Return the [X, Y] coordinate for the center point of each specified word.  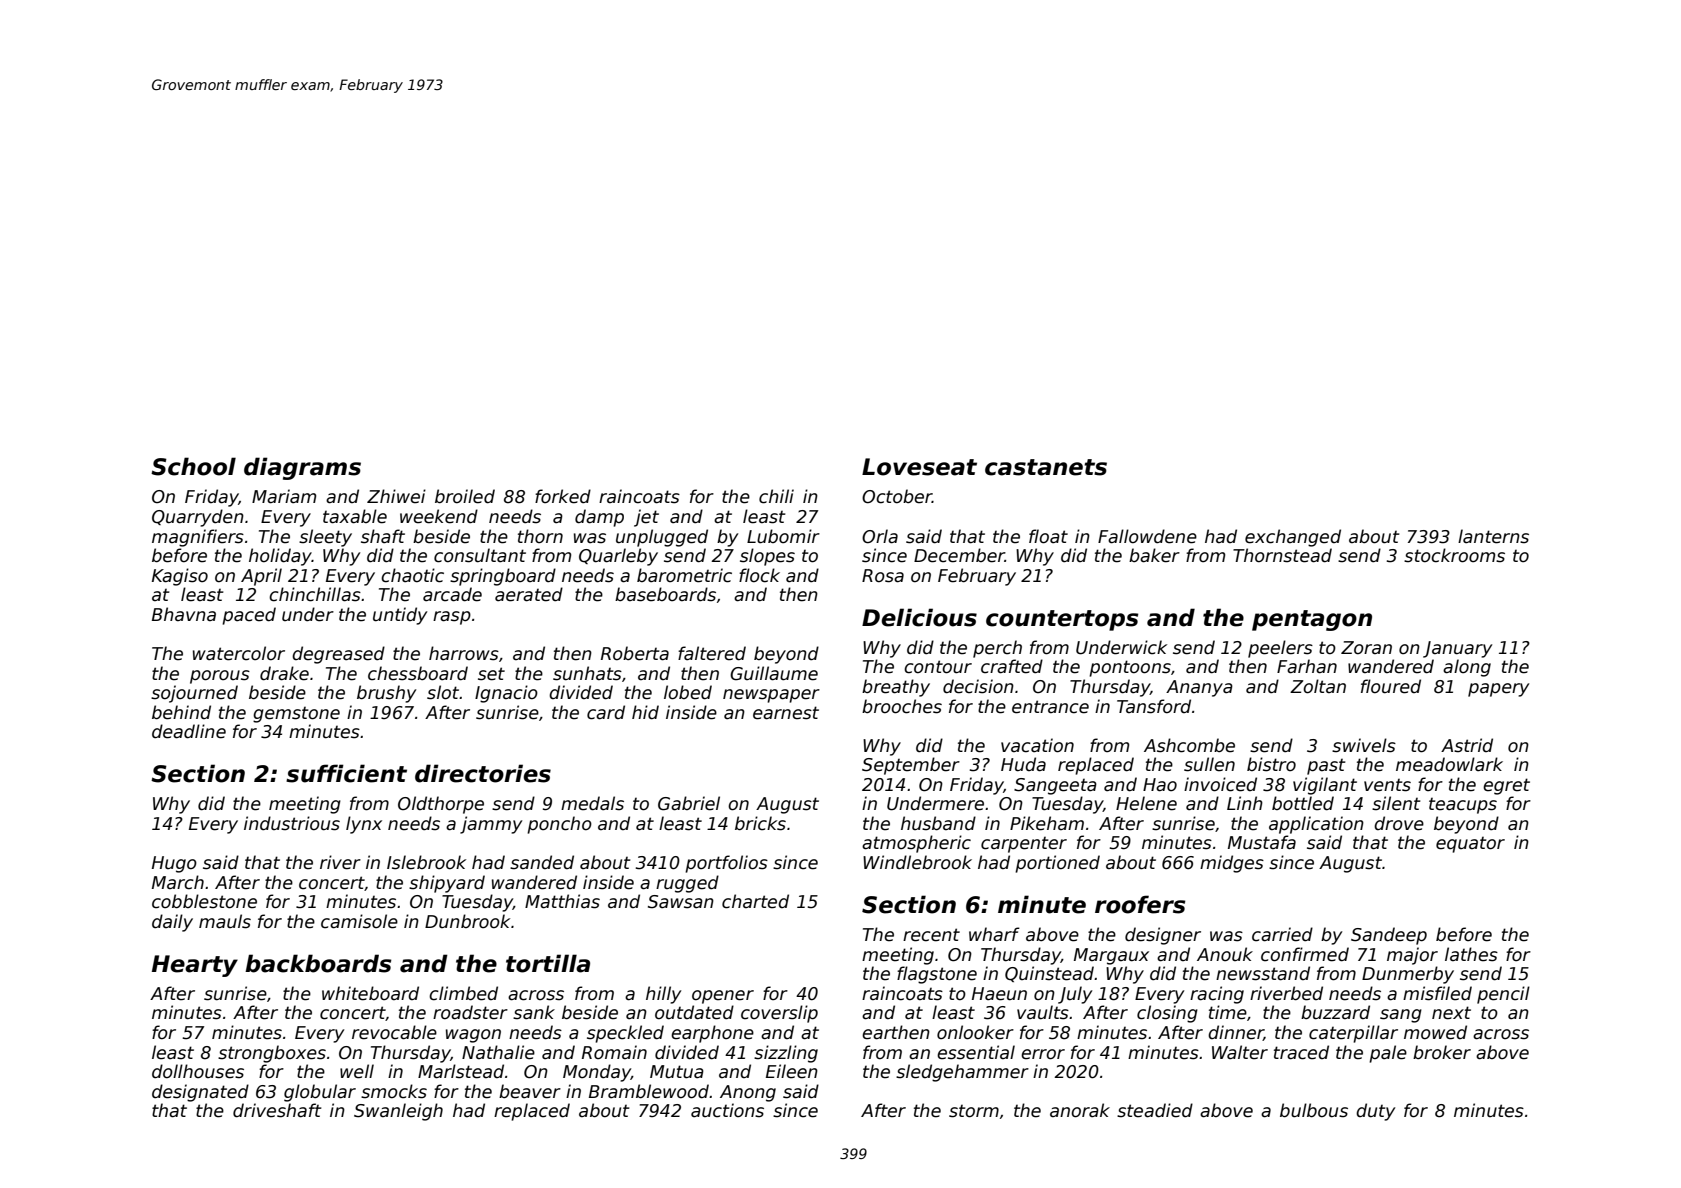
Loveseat [919, 467]
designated [200, 1093]
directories [483, 773]
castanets [1046, 467]
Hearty [195, 966]
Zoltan [1318, 686]
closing [1167, 1014]
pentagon [1312, 620]
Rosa [883, 576]
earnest [786, 713]
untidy [400, 616]
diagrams [302, 468]
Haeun [999, 994]
